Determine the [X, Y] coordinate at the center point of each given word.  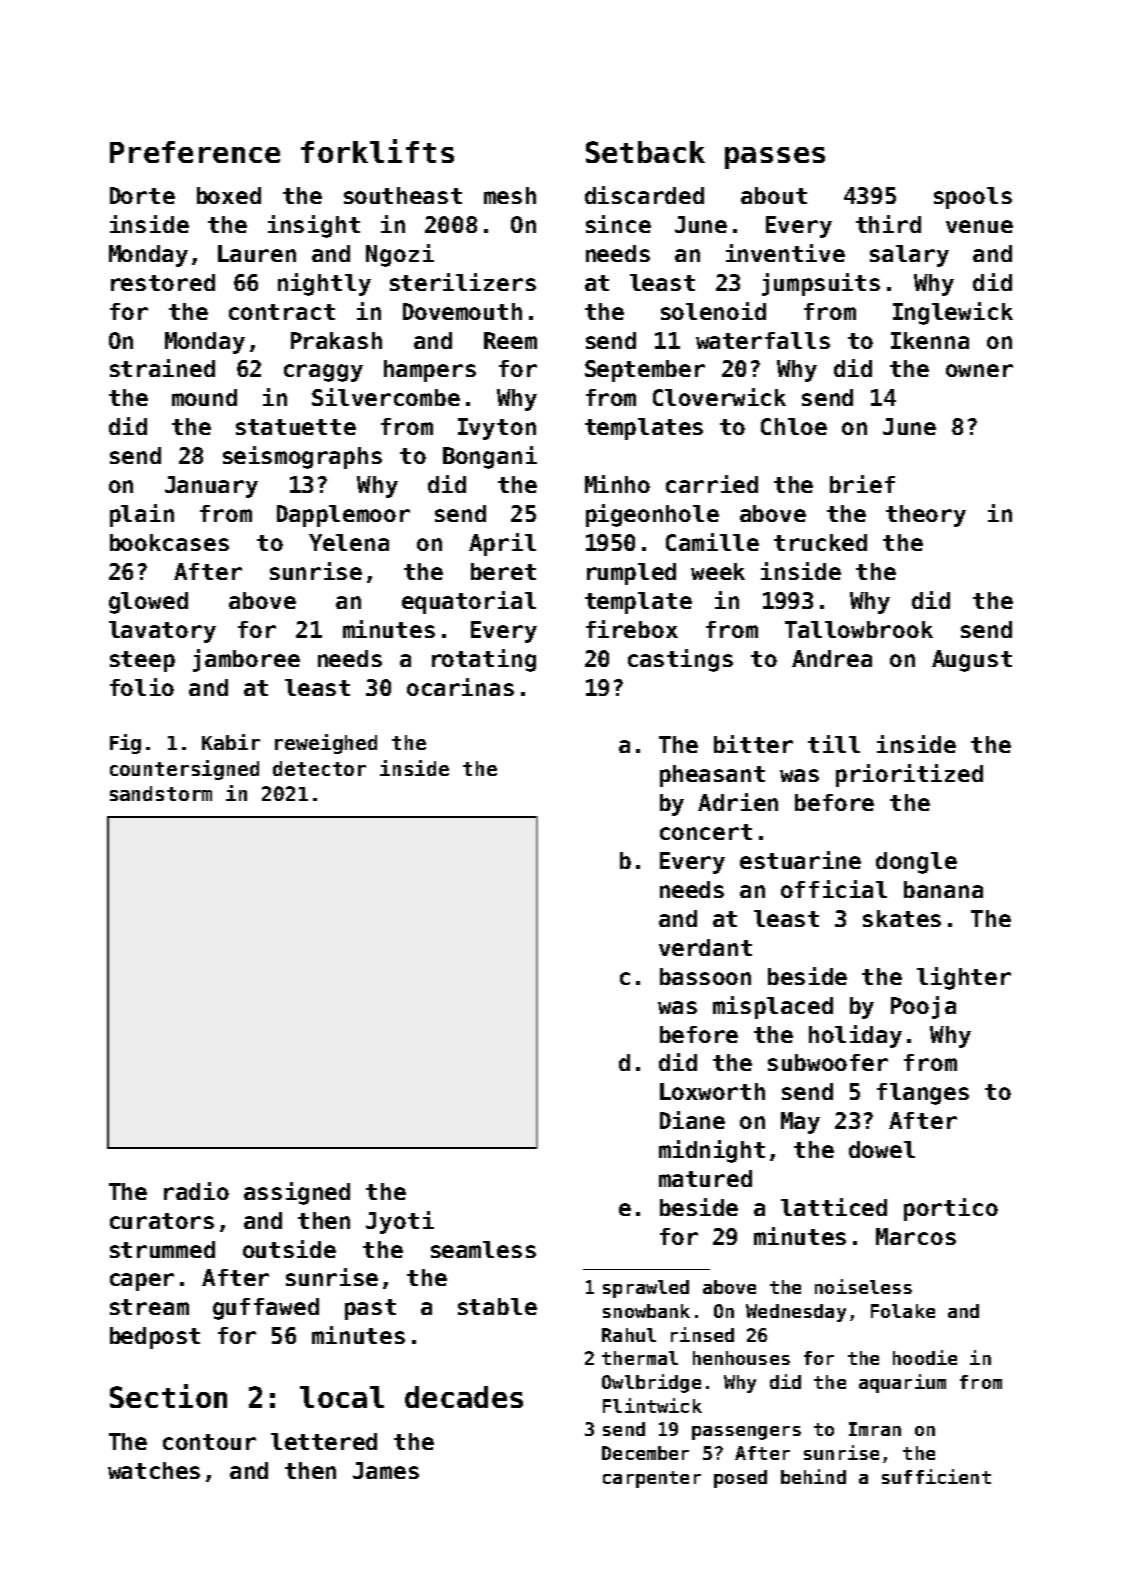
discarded [644, 195]
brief [862, 484]
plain [142, 515]
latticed [834, 1207]
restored [163, 282]
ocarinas [460, 687]
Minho [617, 484]
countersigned [184, 770]
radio [196, 1191]
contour [209, 1442]
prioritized [909, 775]
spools [973, 198]
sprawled [646, 1289]
